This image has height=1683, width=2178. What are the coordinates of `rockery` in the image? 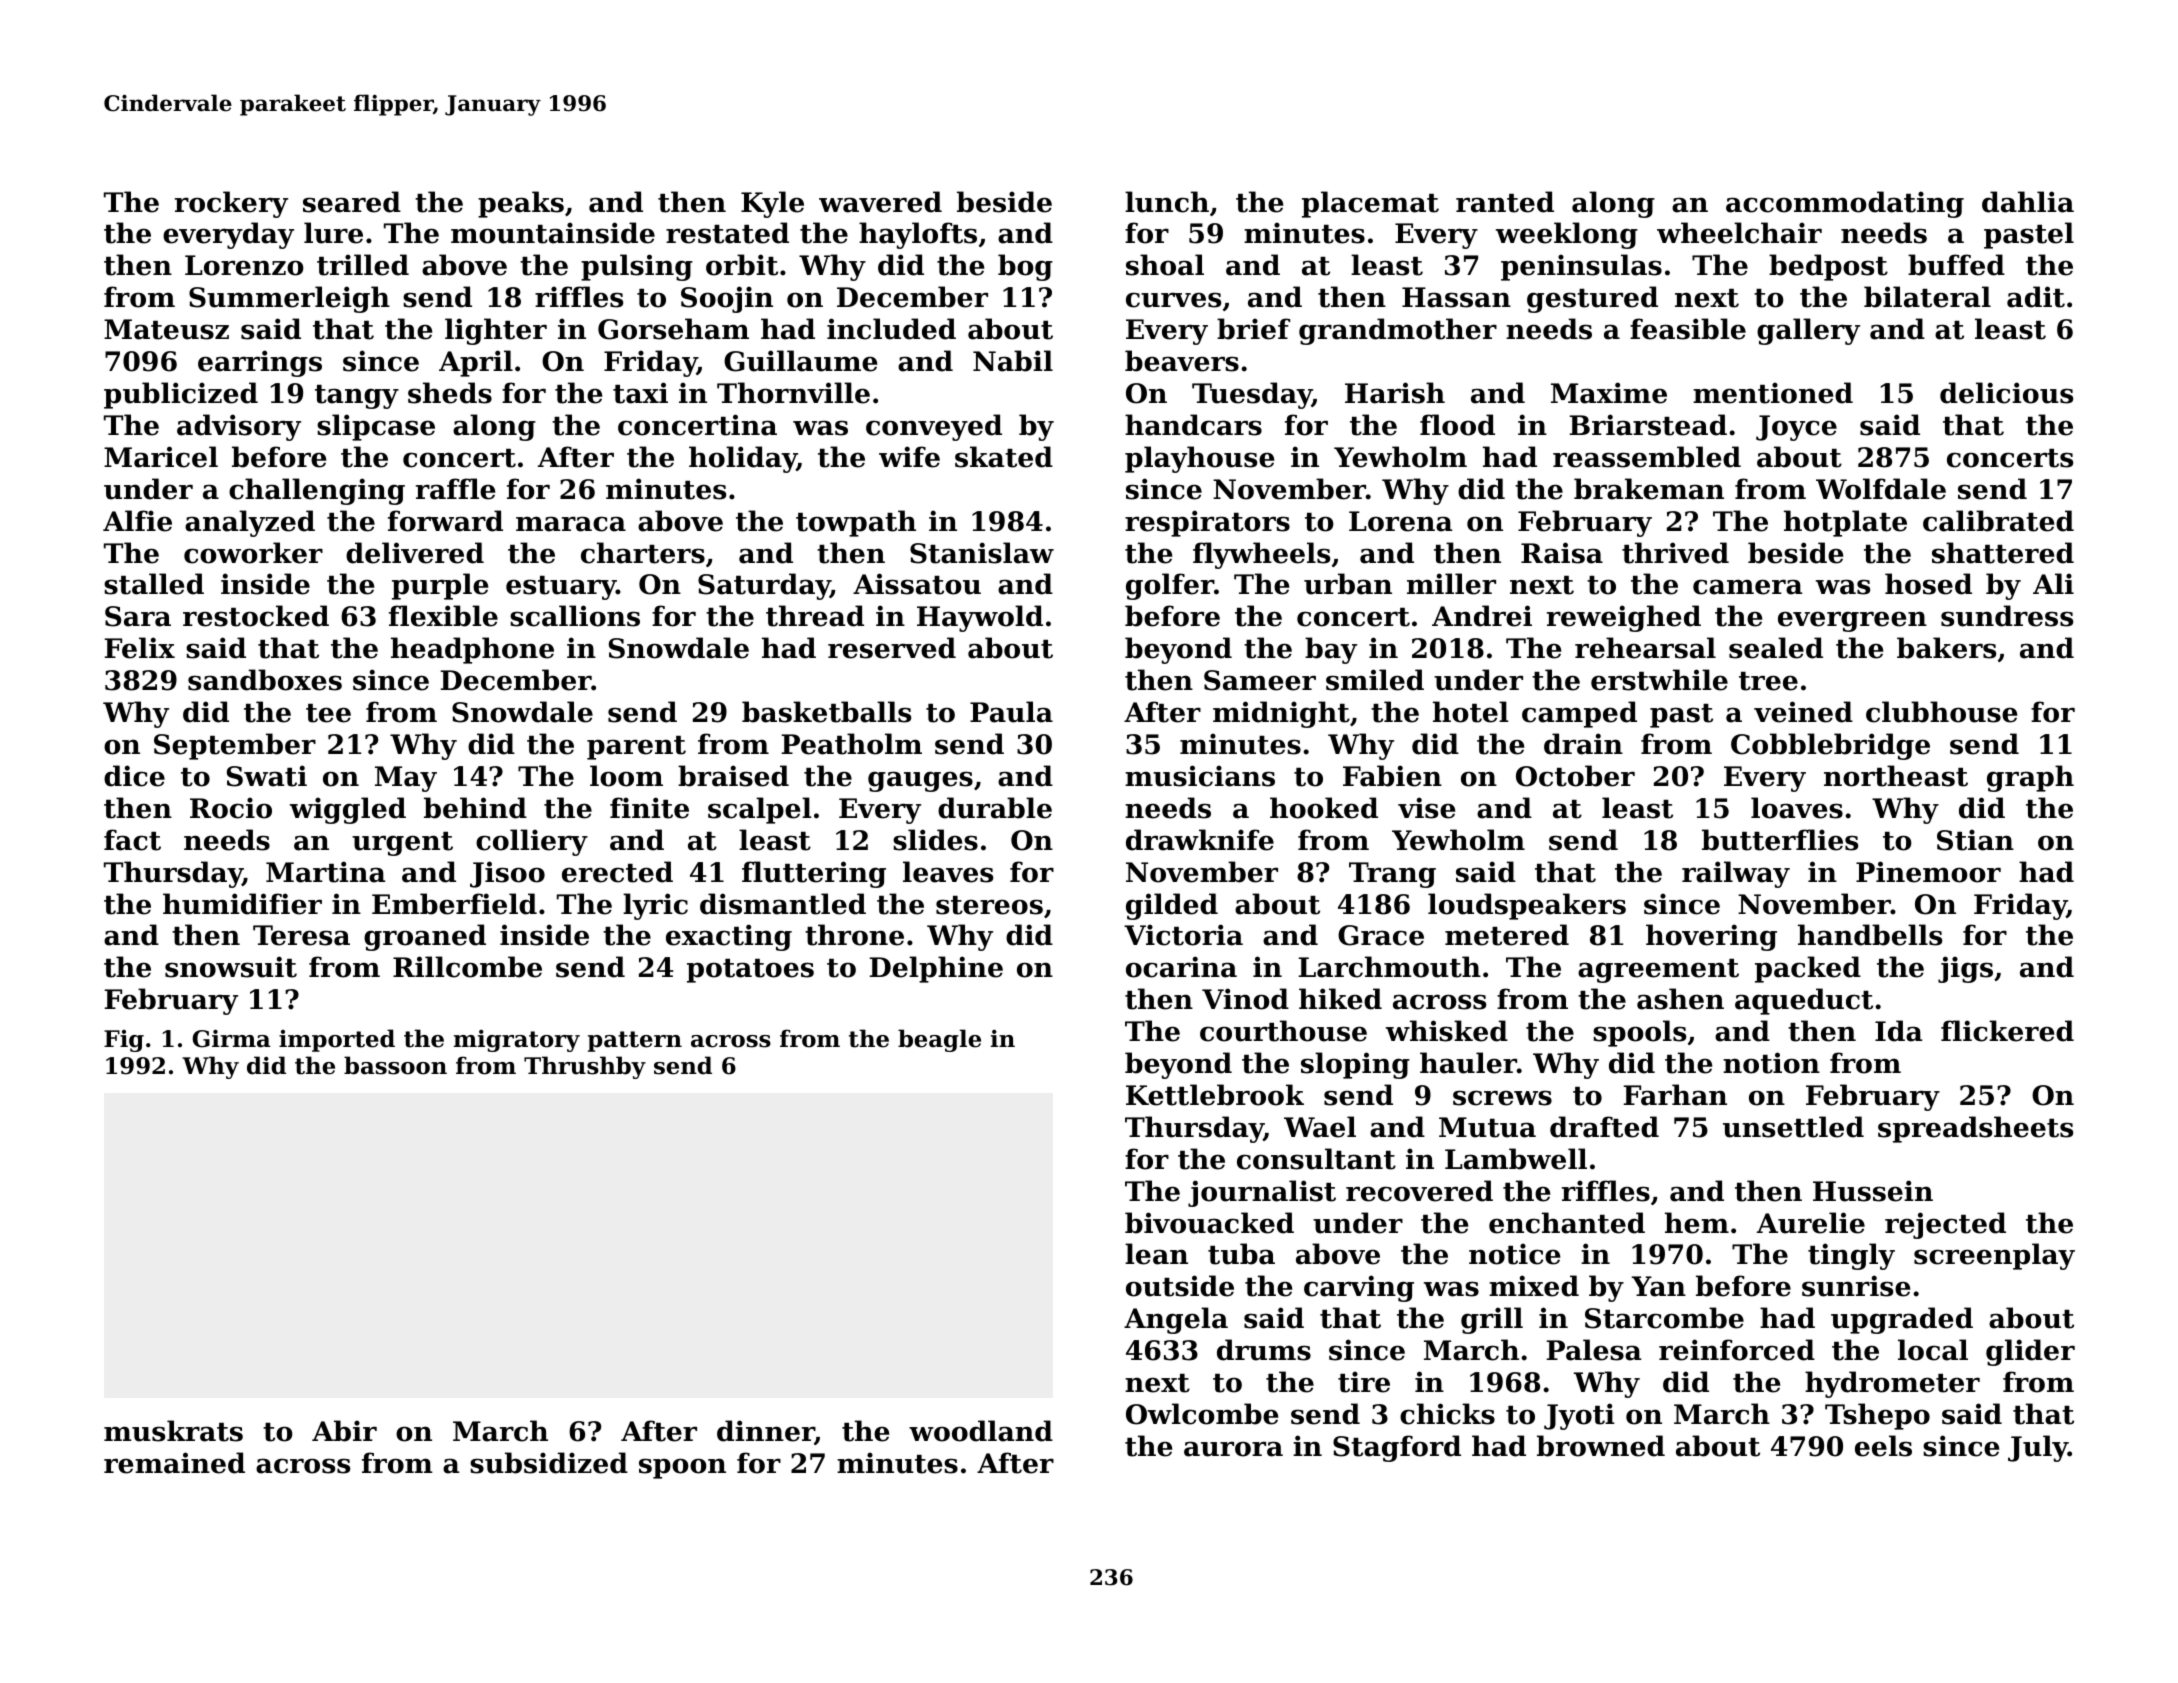 It's located at (231, 204).
